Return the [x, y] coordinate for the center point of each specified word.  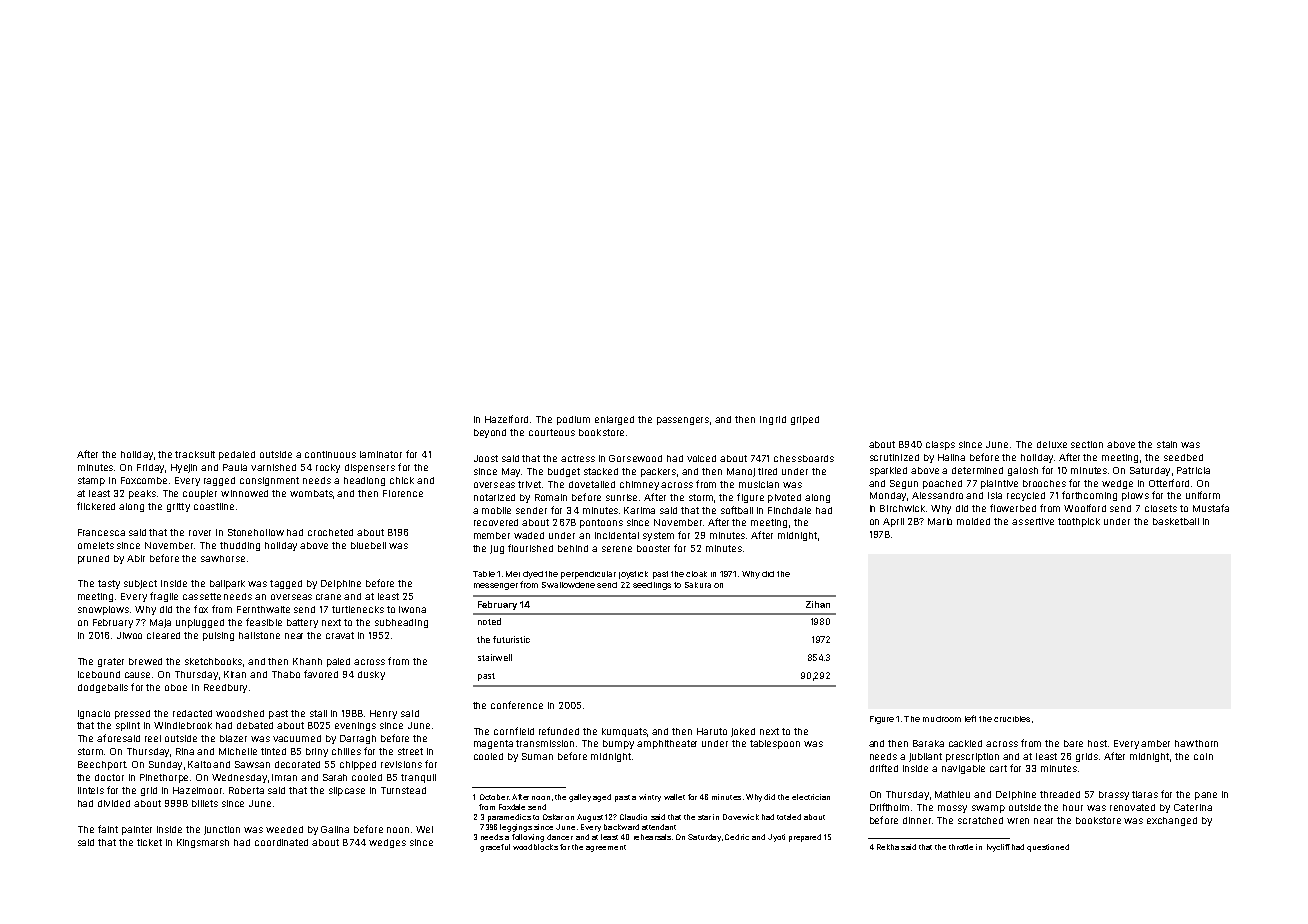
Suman [537, 756]
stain [1167, 444]
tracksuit [195, 454]
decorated [297, 764]
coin [1203, 756]
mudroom [942, 719]
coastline [214, 506]
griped [805, 420]
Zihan [818, 604]
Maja [160, 623]
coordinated [281, 842]
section [1087, 444]
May [511, 472]
